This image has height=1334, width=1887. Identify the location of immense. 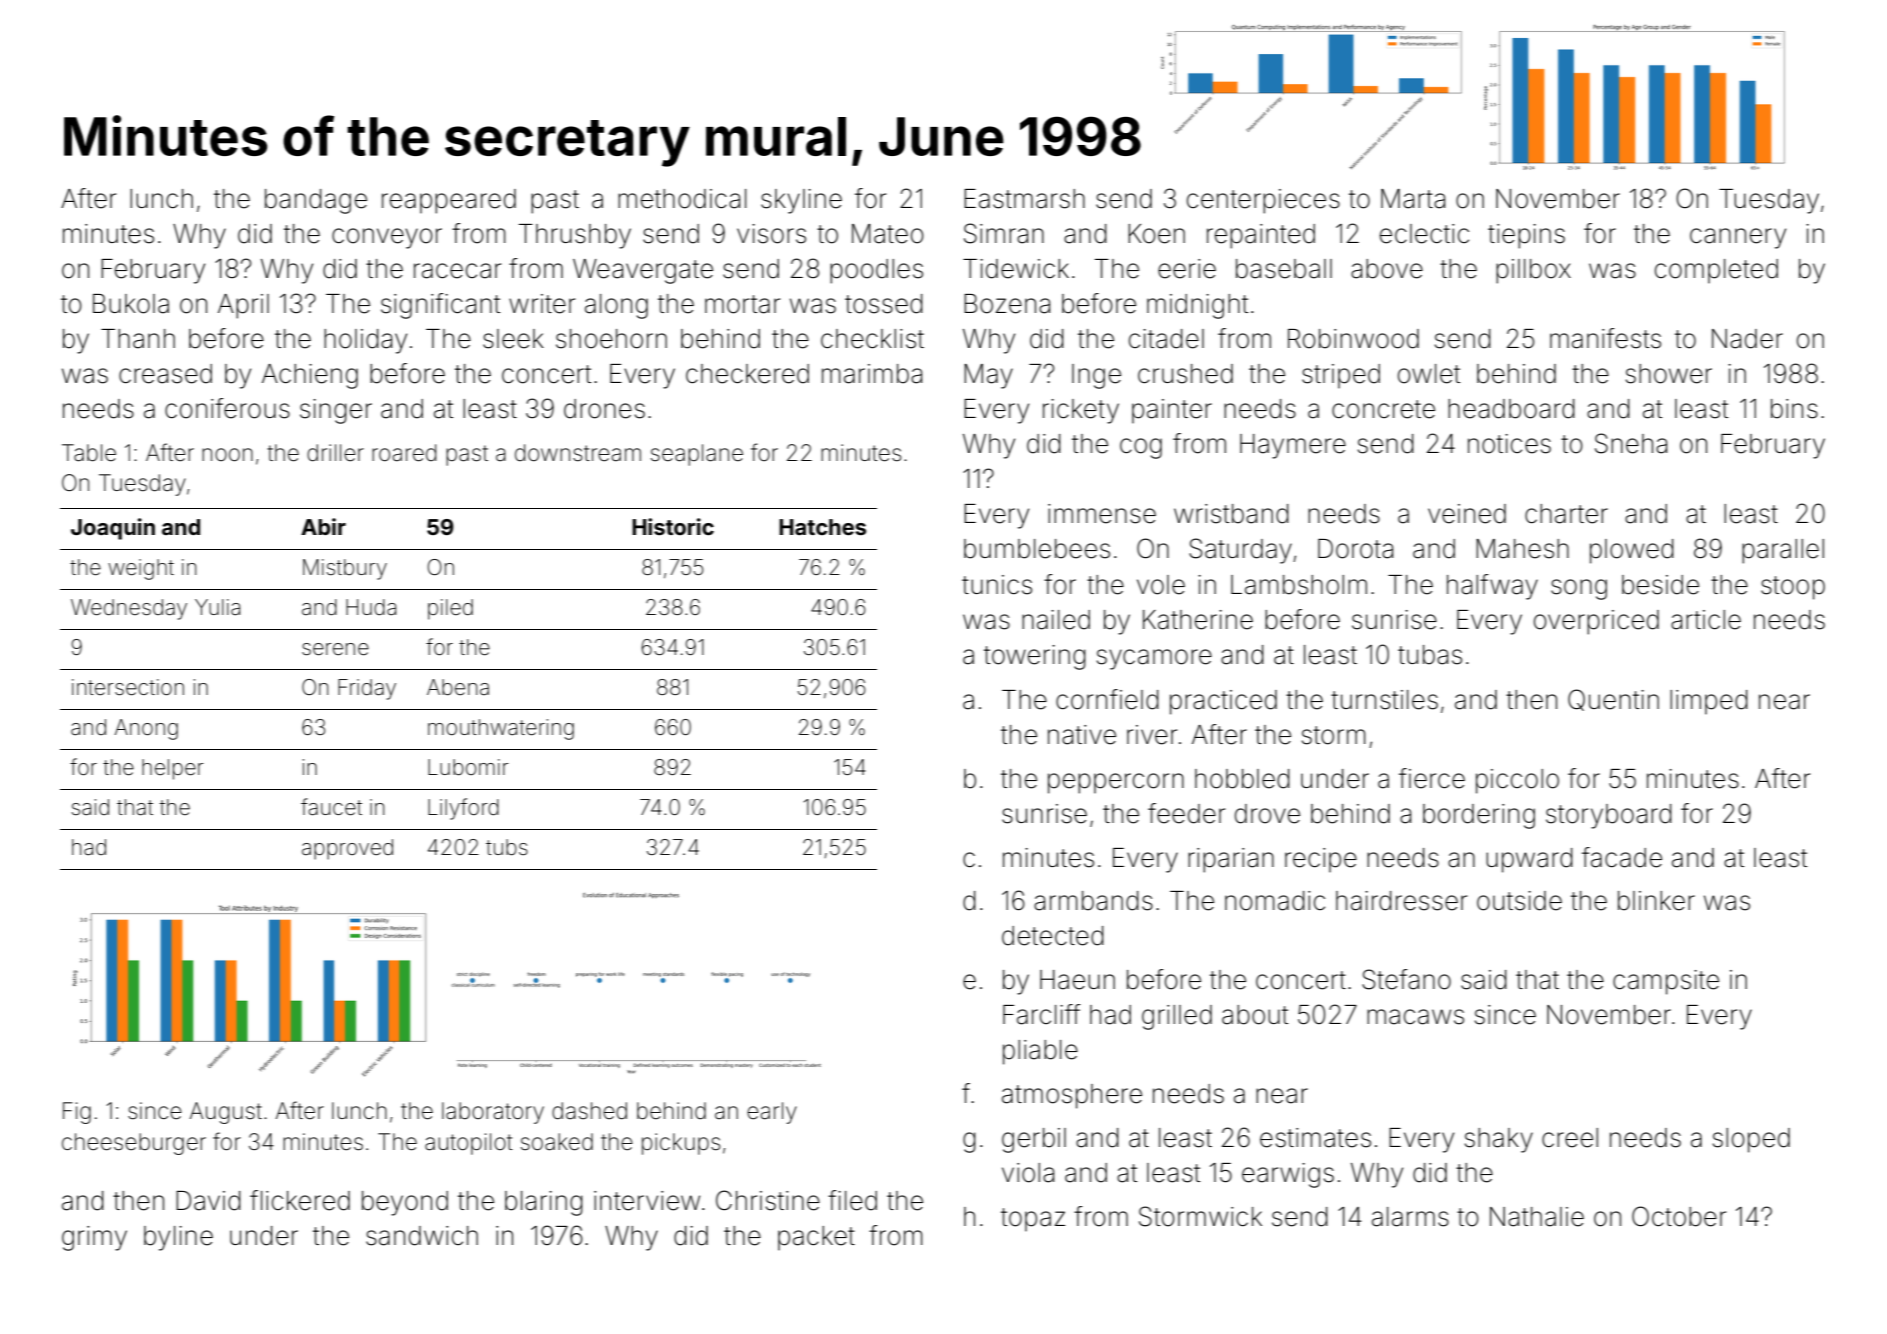
(1102, 514).
